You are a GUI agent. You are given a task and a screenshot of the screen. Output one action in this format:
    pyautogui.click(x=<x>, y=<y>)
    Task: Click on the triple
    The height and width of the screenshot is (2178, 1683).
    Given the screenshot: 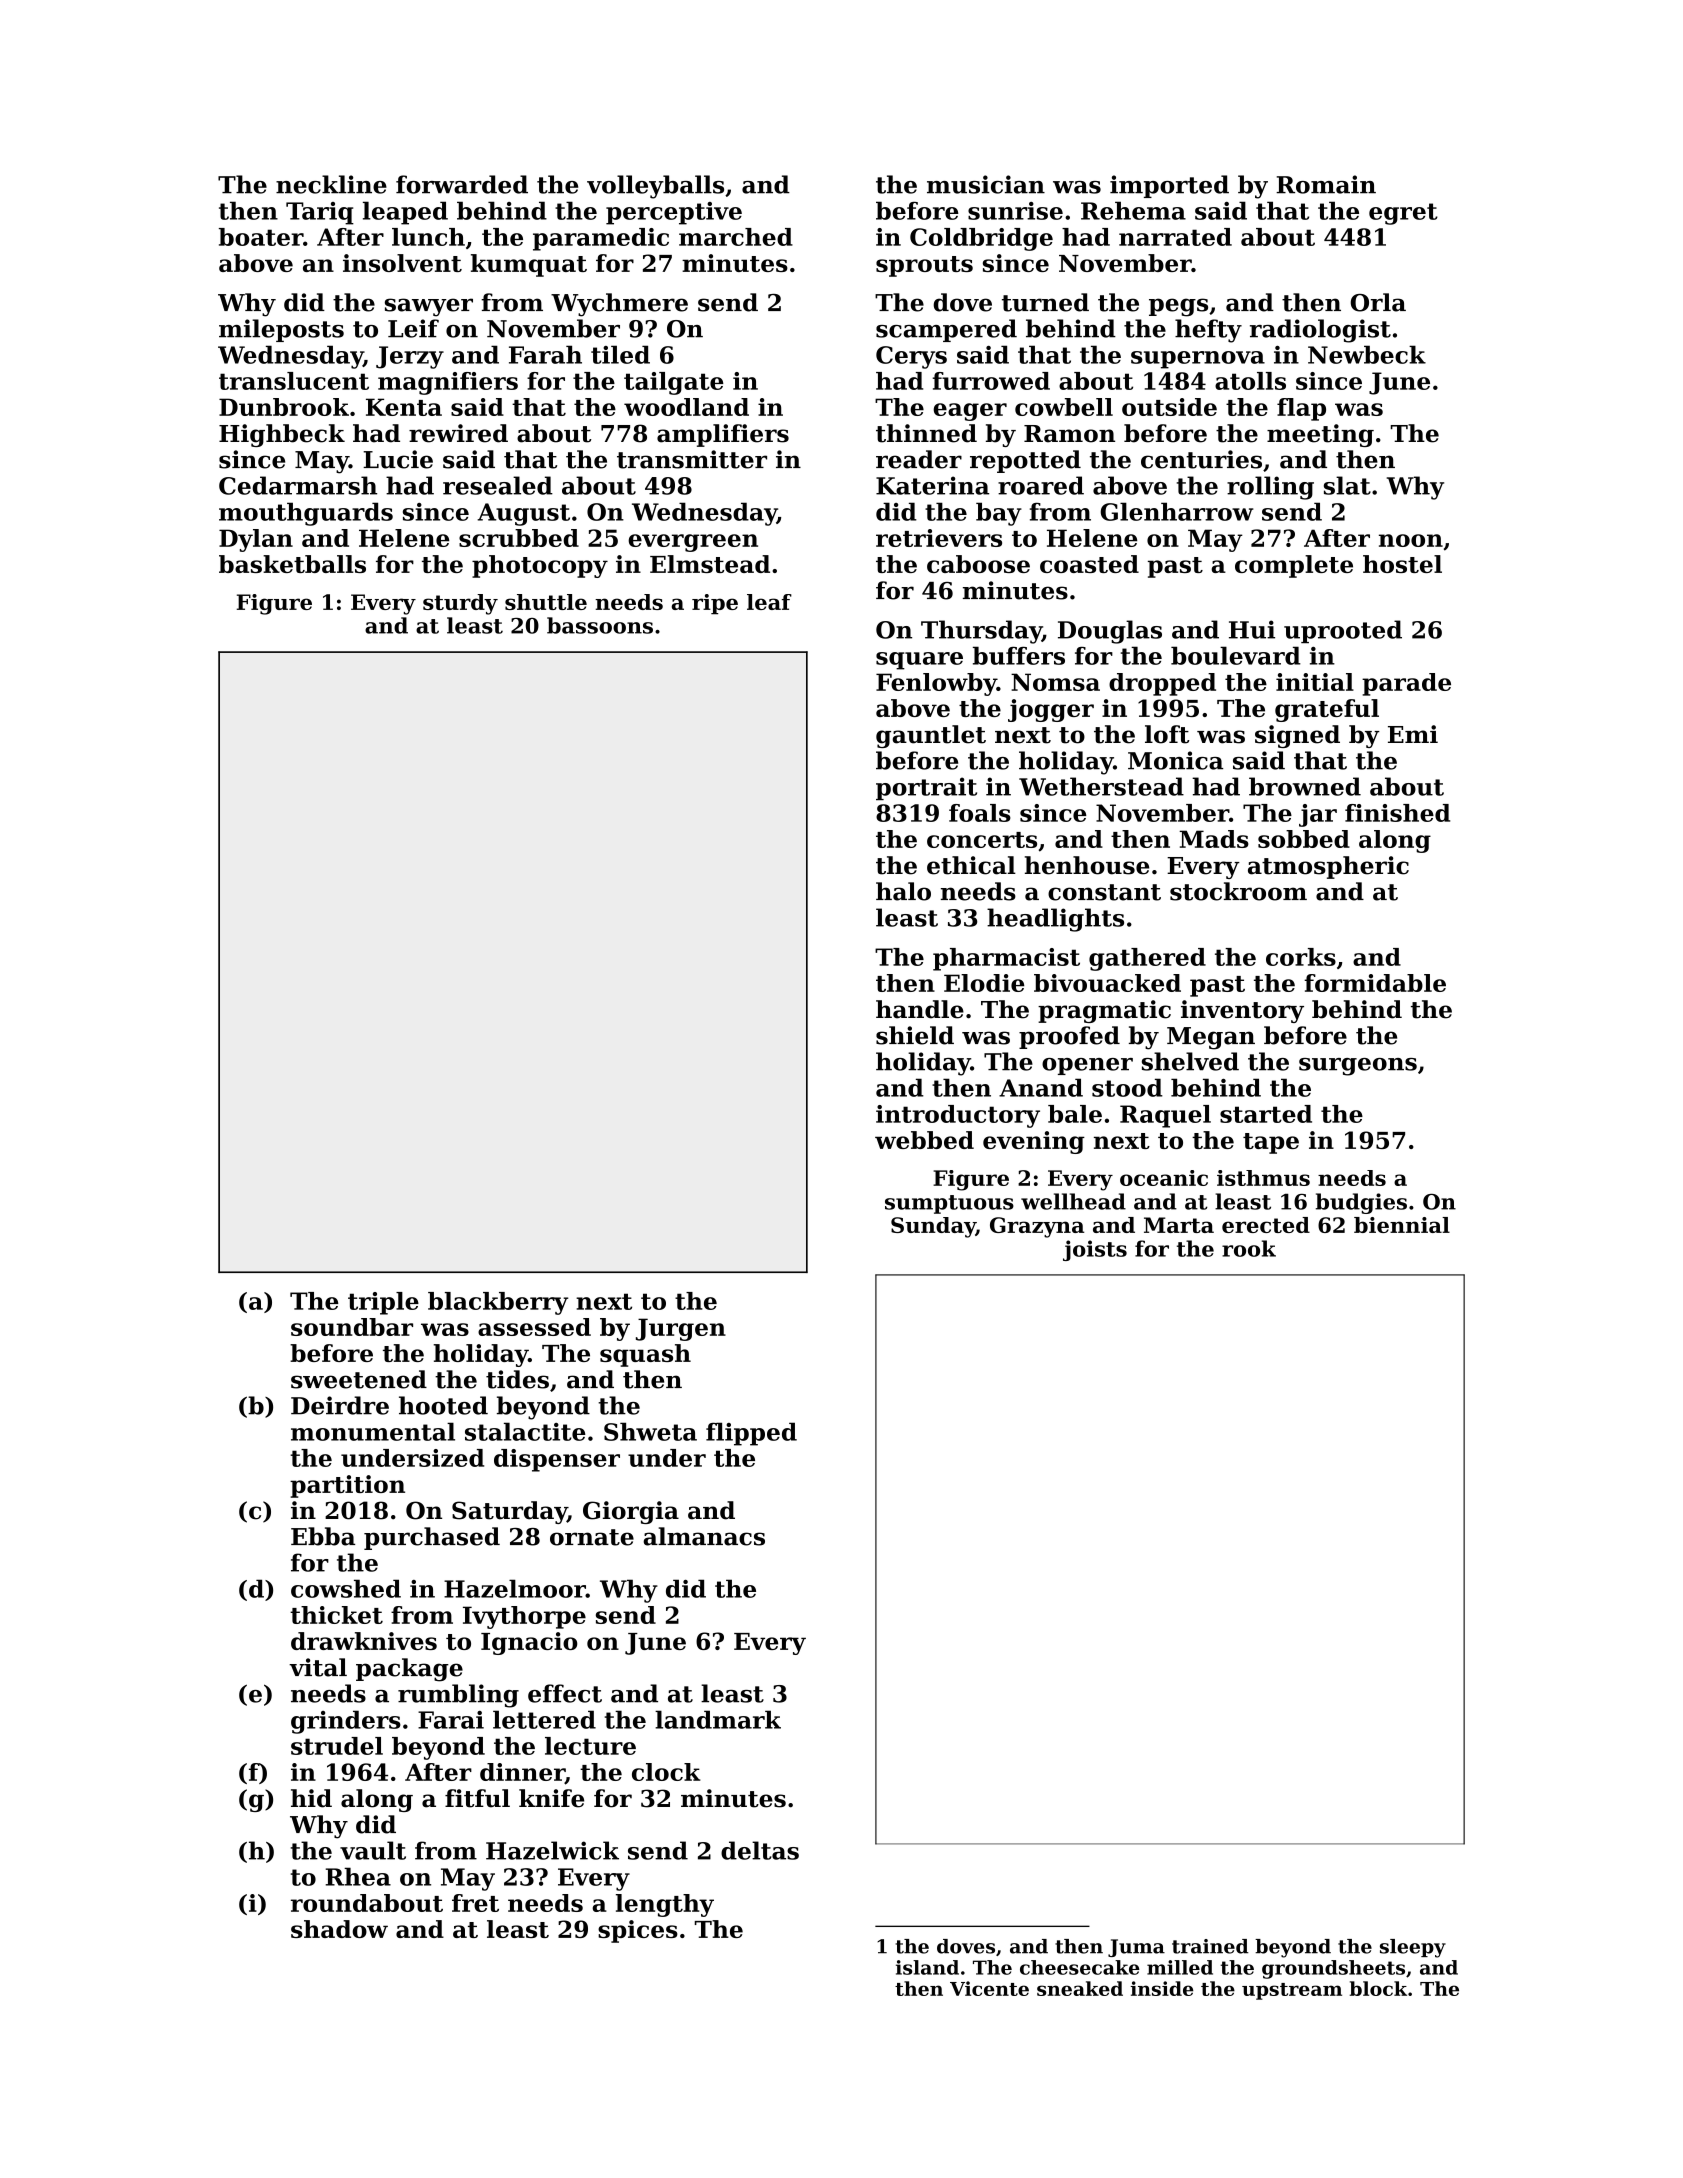 What is the action you would take?
    pyautogui.click(x=383, y=1303)
